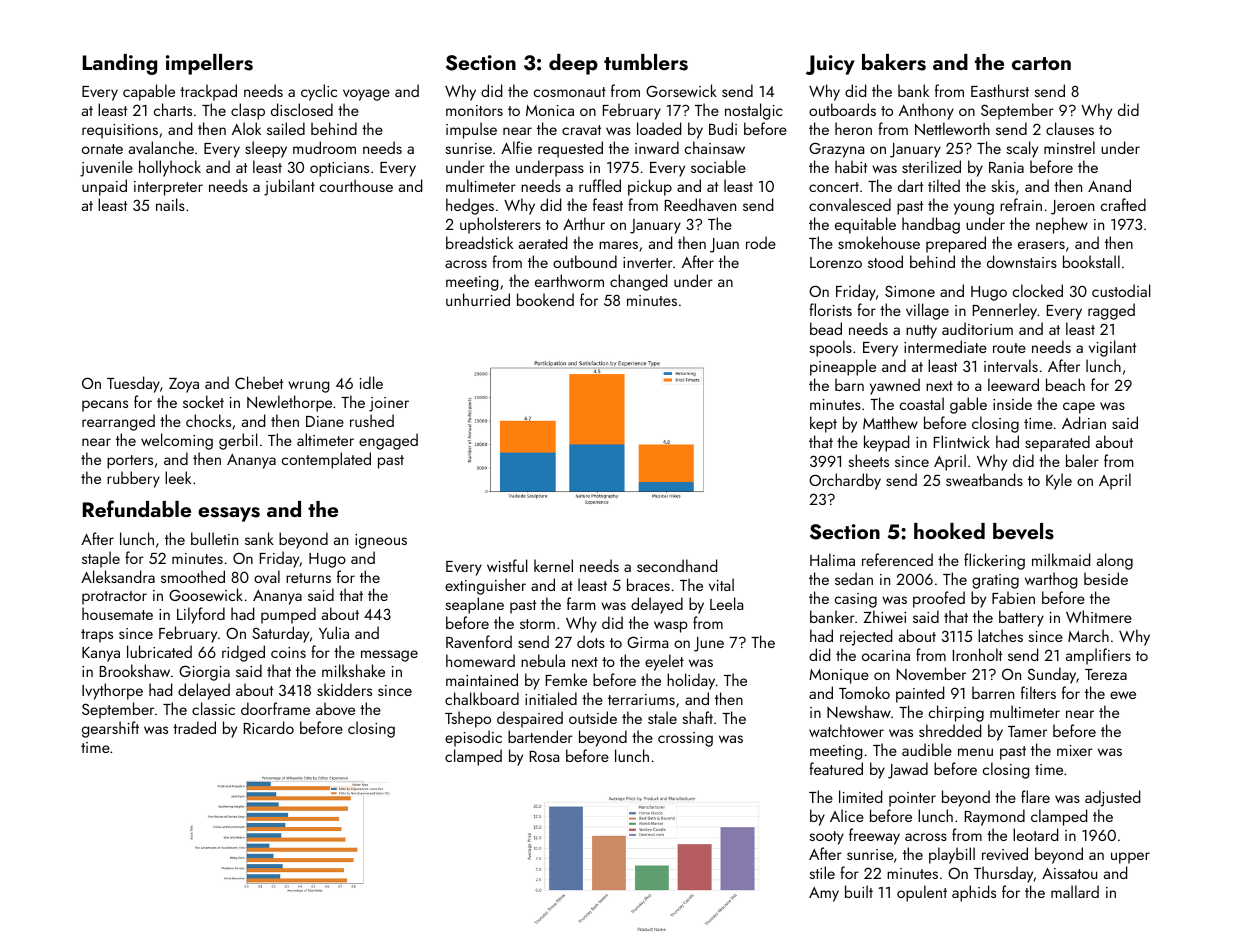  Describe the element at coordinates (1023, 531) in the document. I see `bevels` at that location.
